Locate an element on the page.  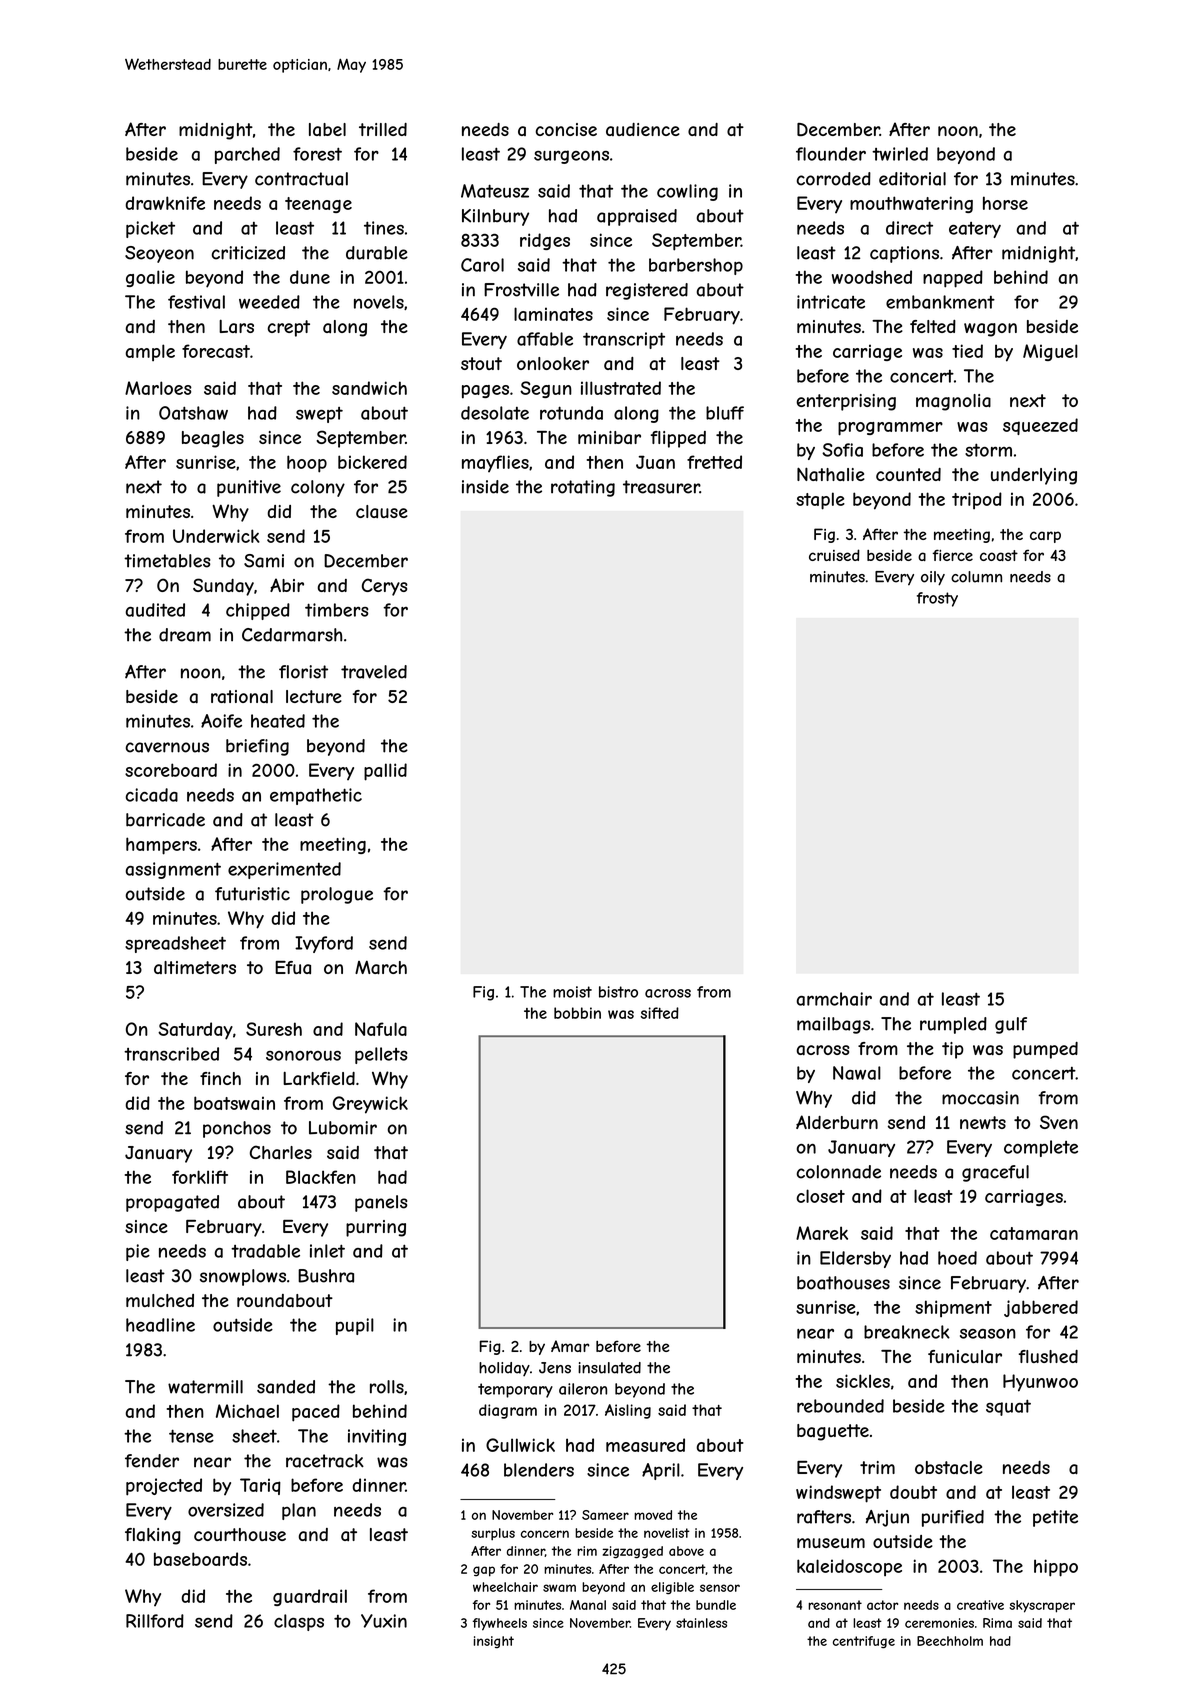
Seoyeon is located at coordinates (159, 254).
